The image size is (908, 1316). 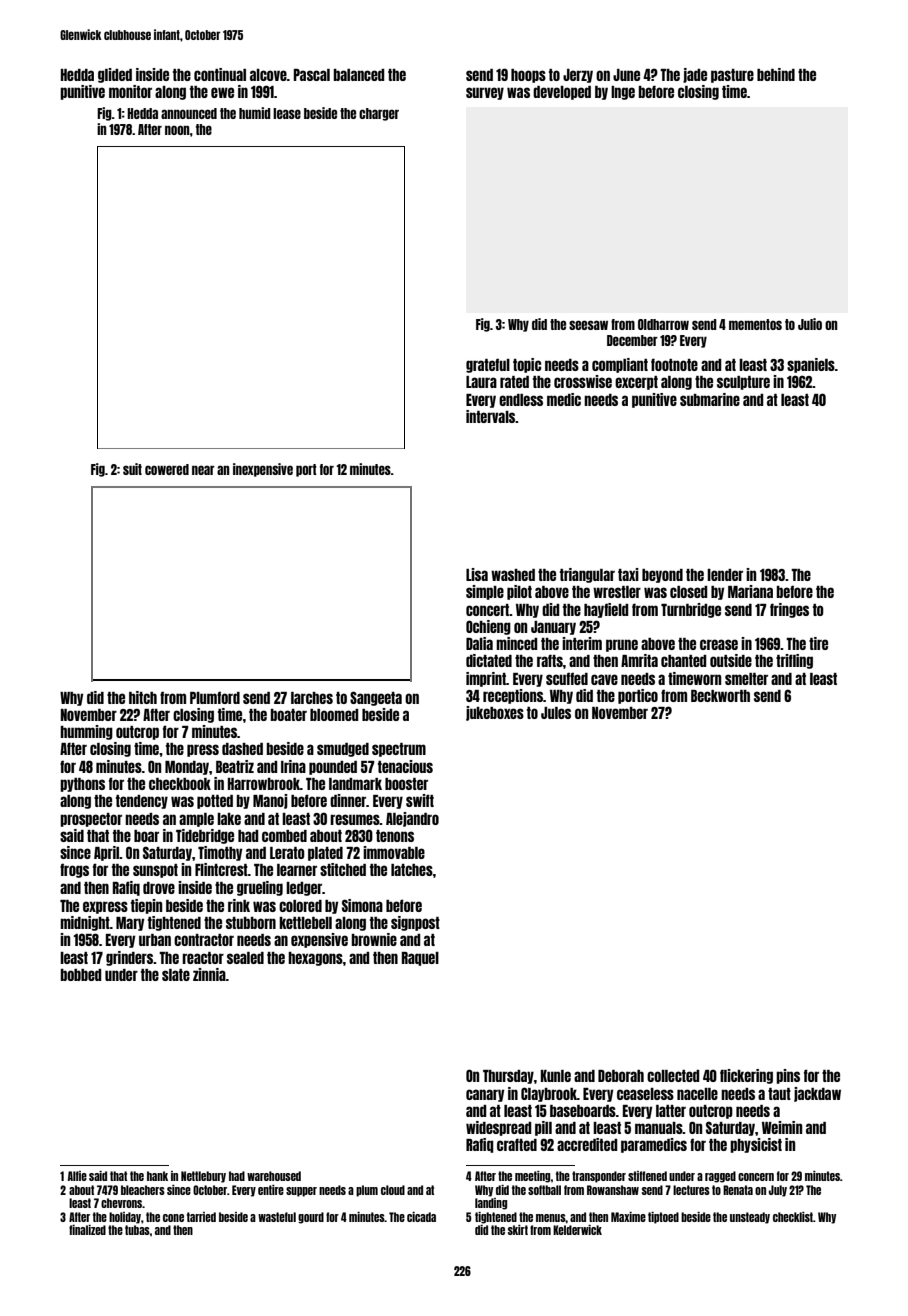 What do you see at coordinates (811, 365) in the screenshot?
I see `spaniels` at bounding box center [811, 365].
